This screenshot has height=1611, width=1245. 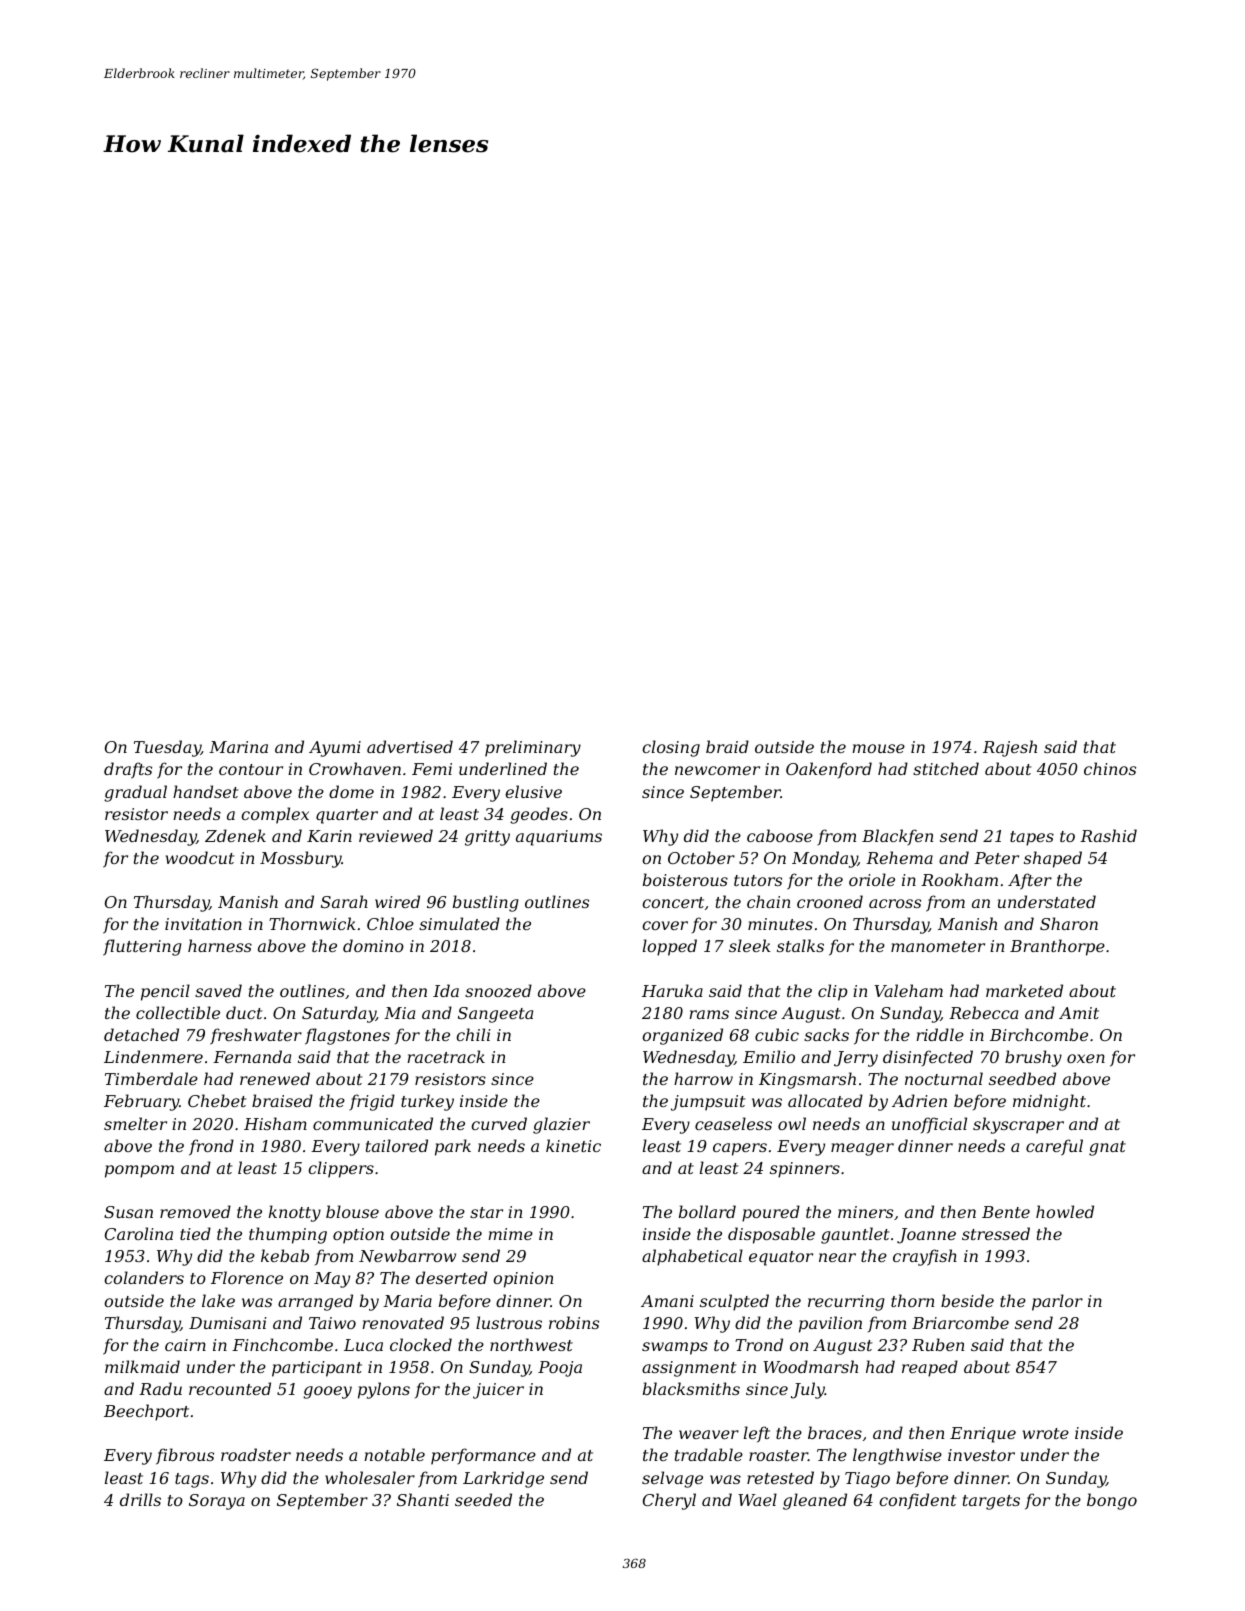 What do you see at coordinates (930, 1368) in the screenshot?
I see `reaped` at bounding box center [930, 1368].
